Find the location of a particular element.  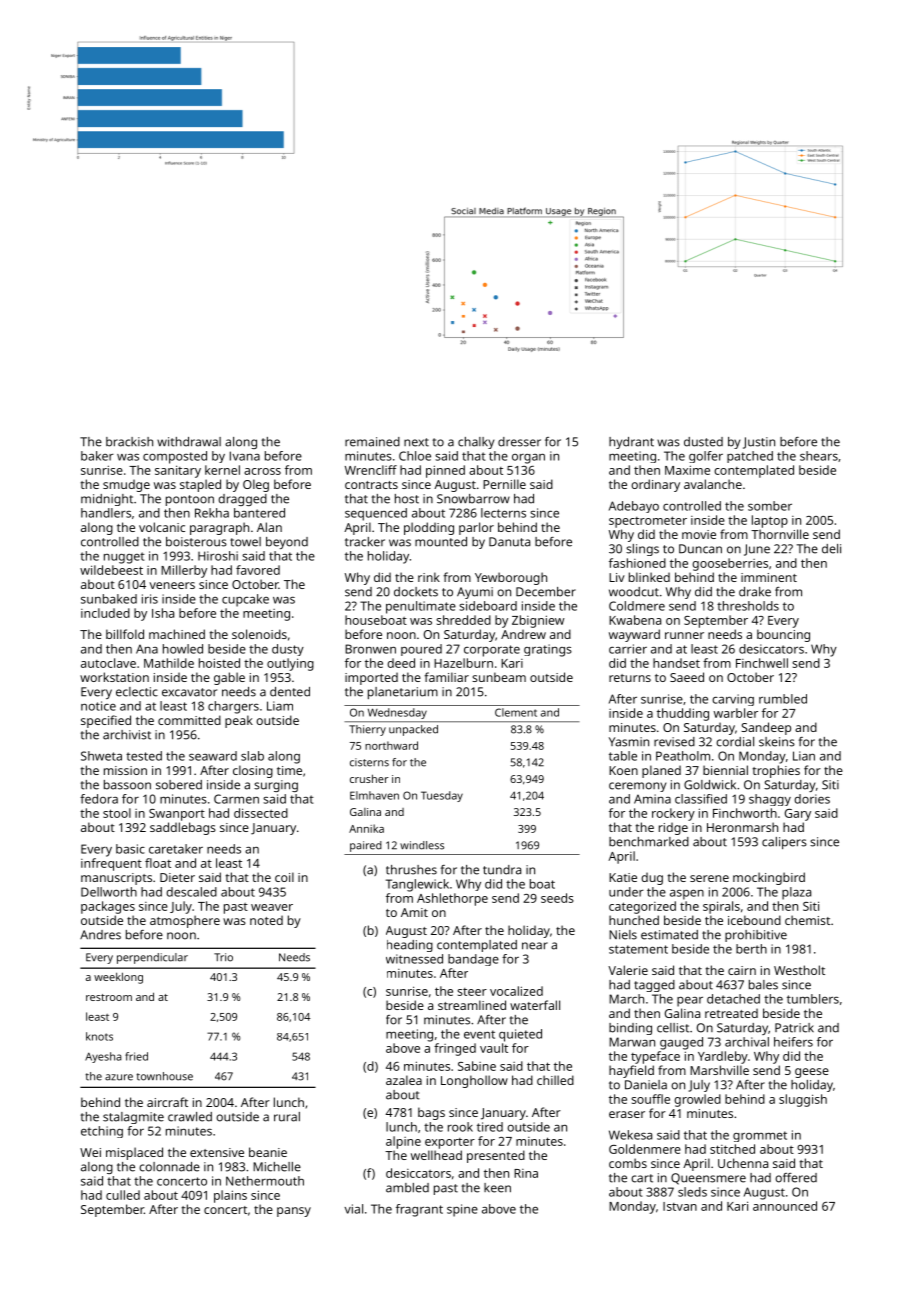

Chloe is located at coordinates (415, 456).
